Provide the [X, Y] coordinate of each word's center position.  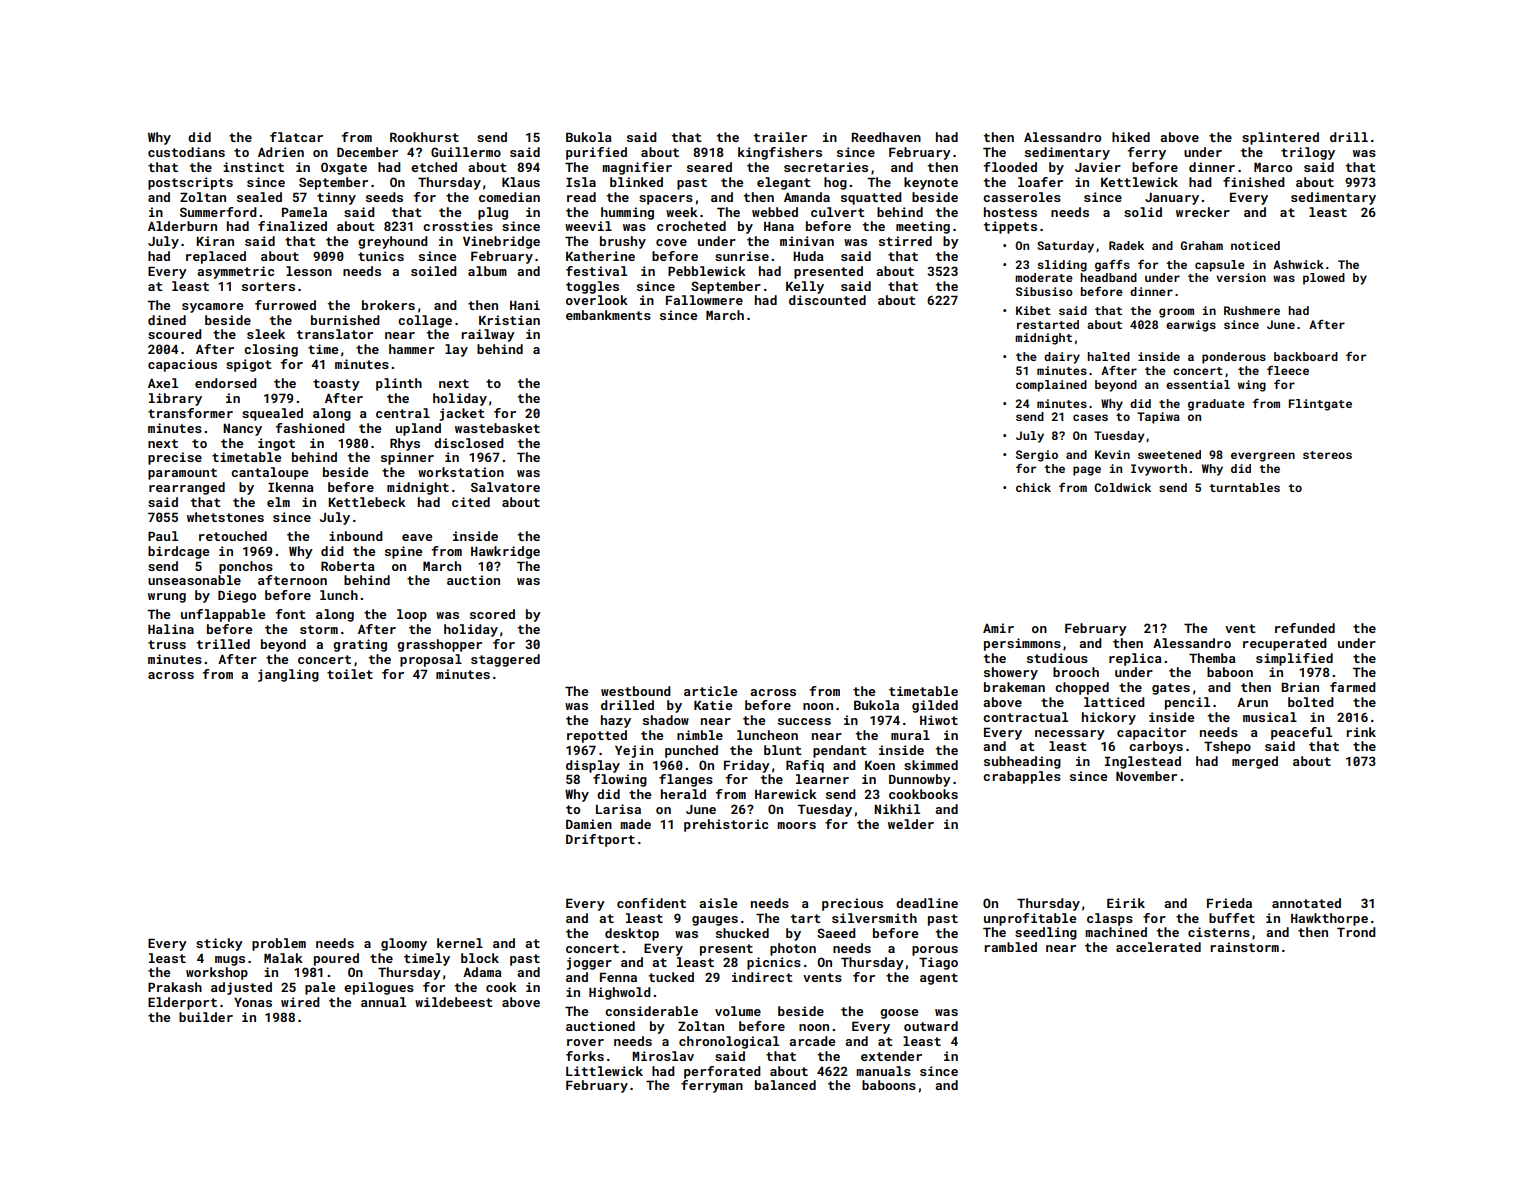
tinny [336, 198]
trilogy [1308, 153]
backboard [1306, 356]
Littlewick [604, 1071]
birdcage [178, 552]
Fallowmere [704, 300]
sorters [268, 286]
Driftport [600, 840]
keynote [931, 183]
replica [1135, 659]
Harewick [786, 794]
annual [383, 1002]
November [1146, 776]
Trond [1356, 932]
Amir [998, 628]
